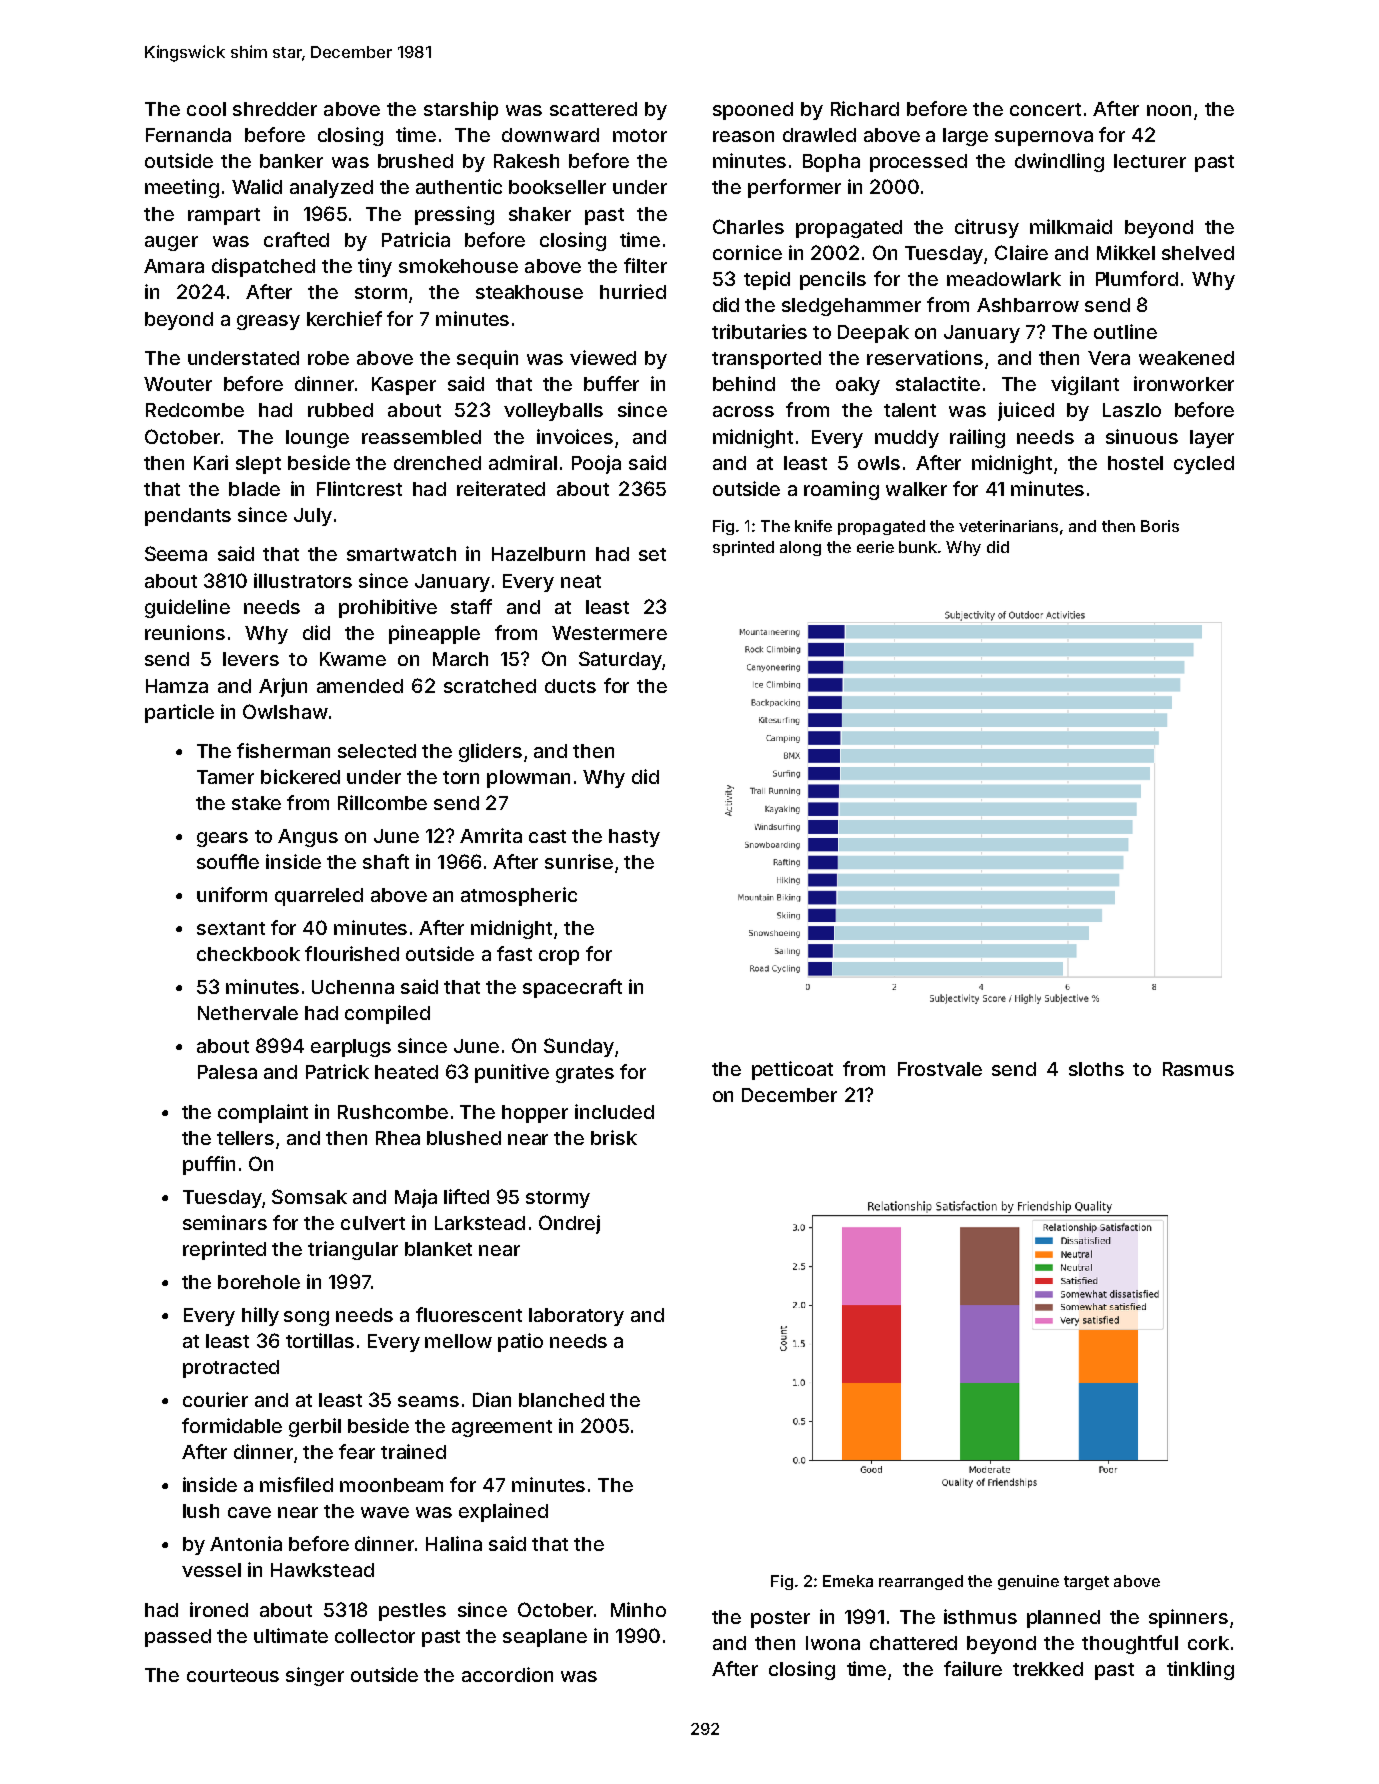 The image size is (1379, 1784). What do you see at coordinates (575, 436) in the image?
I see `invoices` at bounding box center [575, 436].
